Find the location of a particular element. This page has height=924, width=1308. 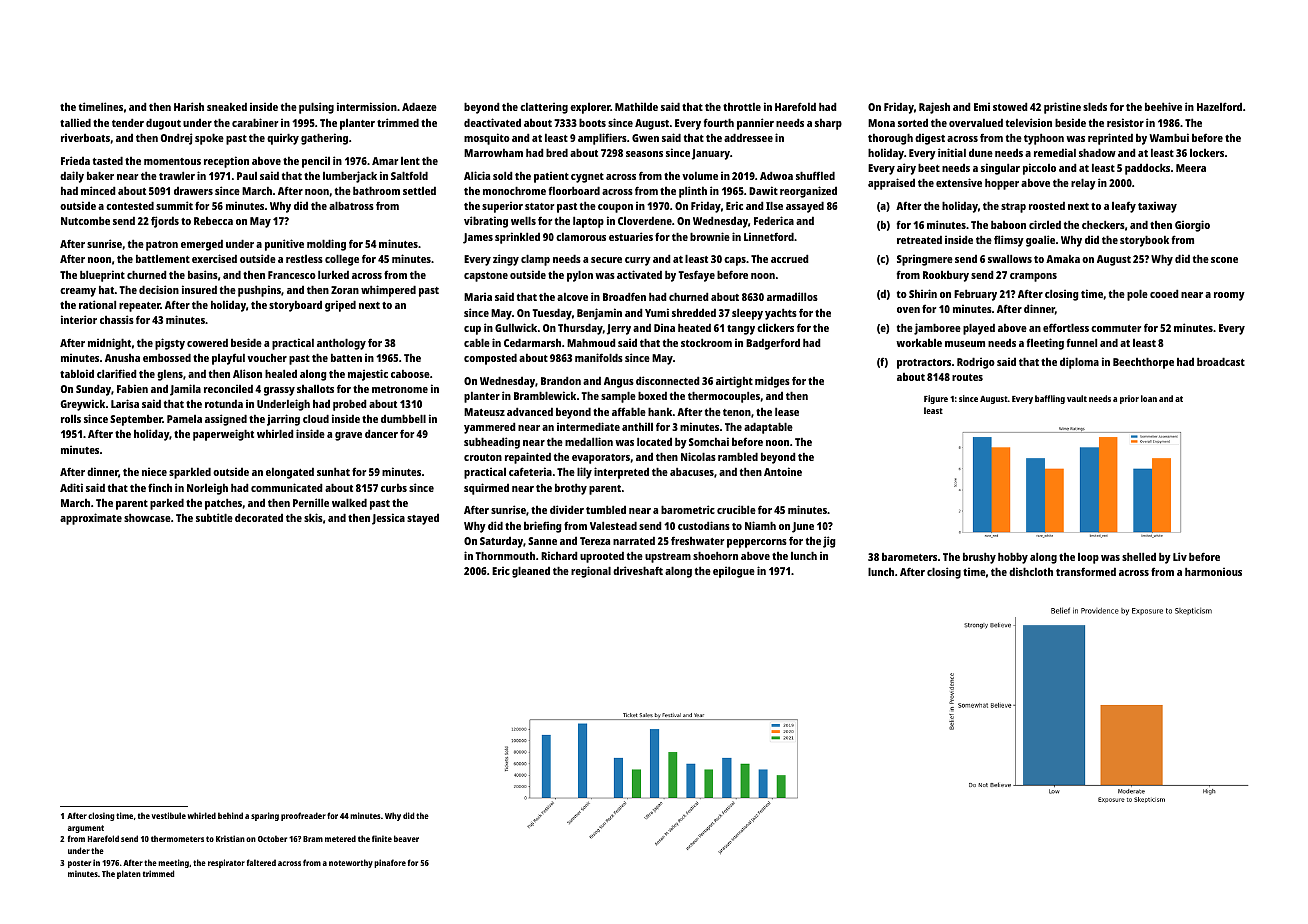

loan is located at coordinates (1149, 398).
